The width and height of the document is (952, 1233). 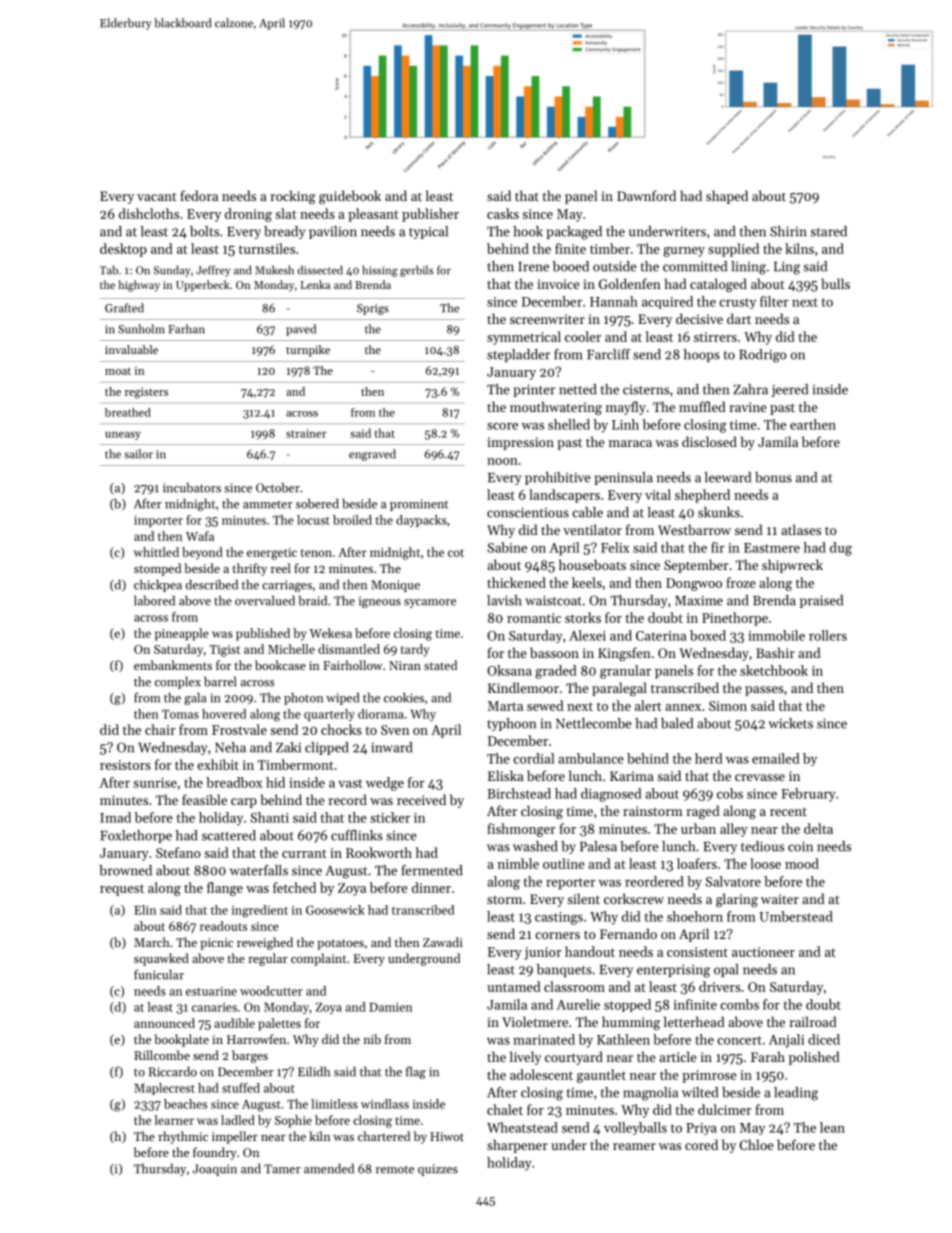 I want to click on broiled, so click(x=352, y=520).
